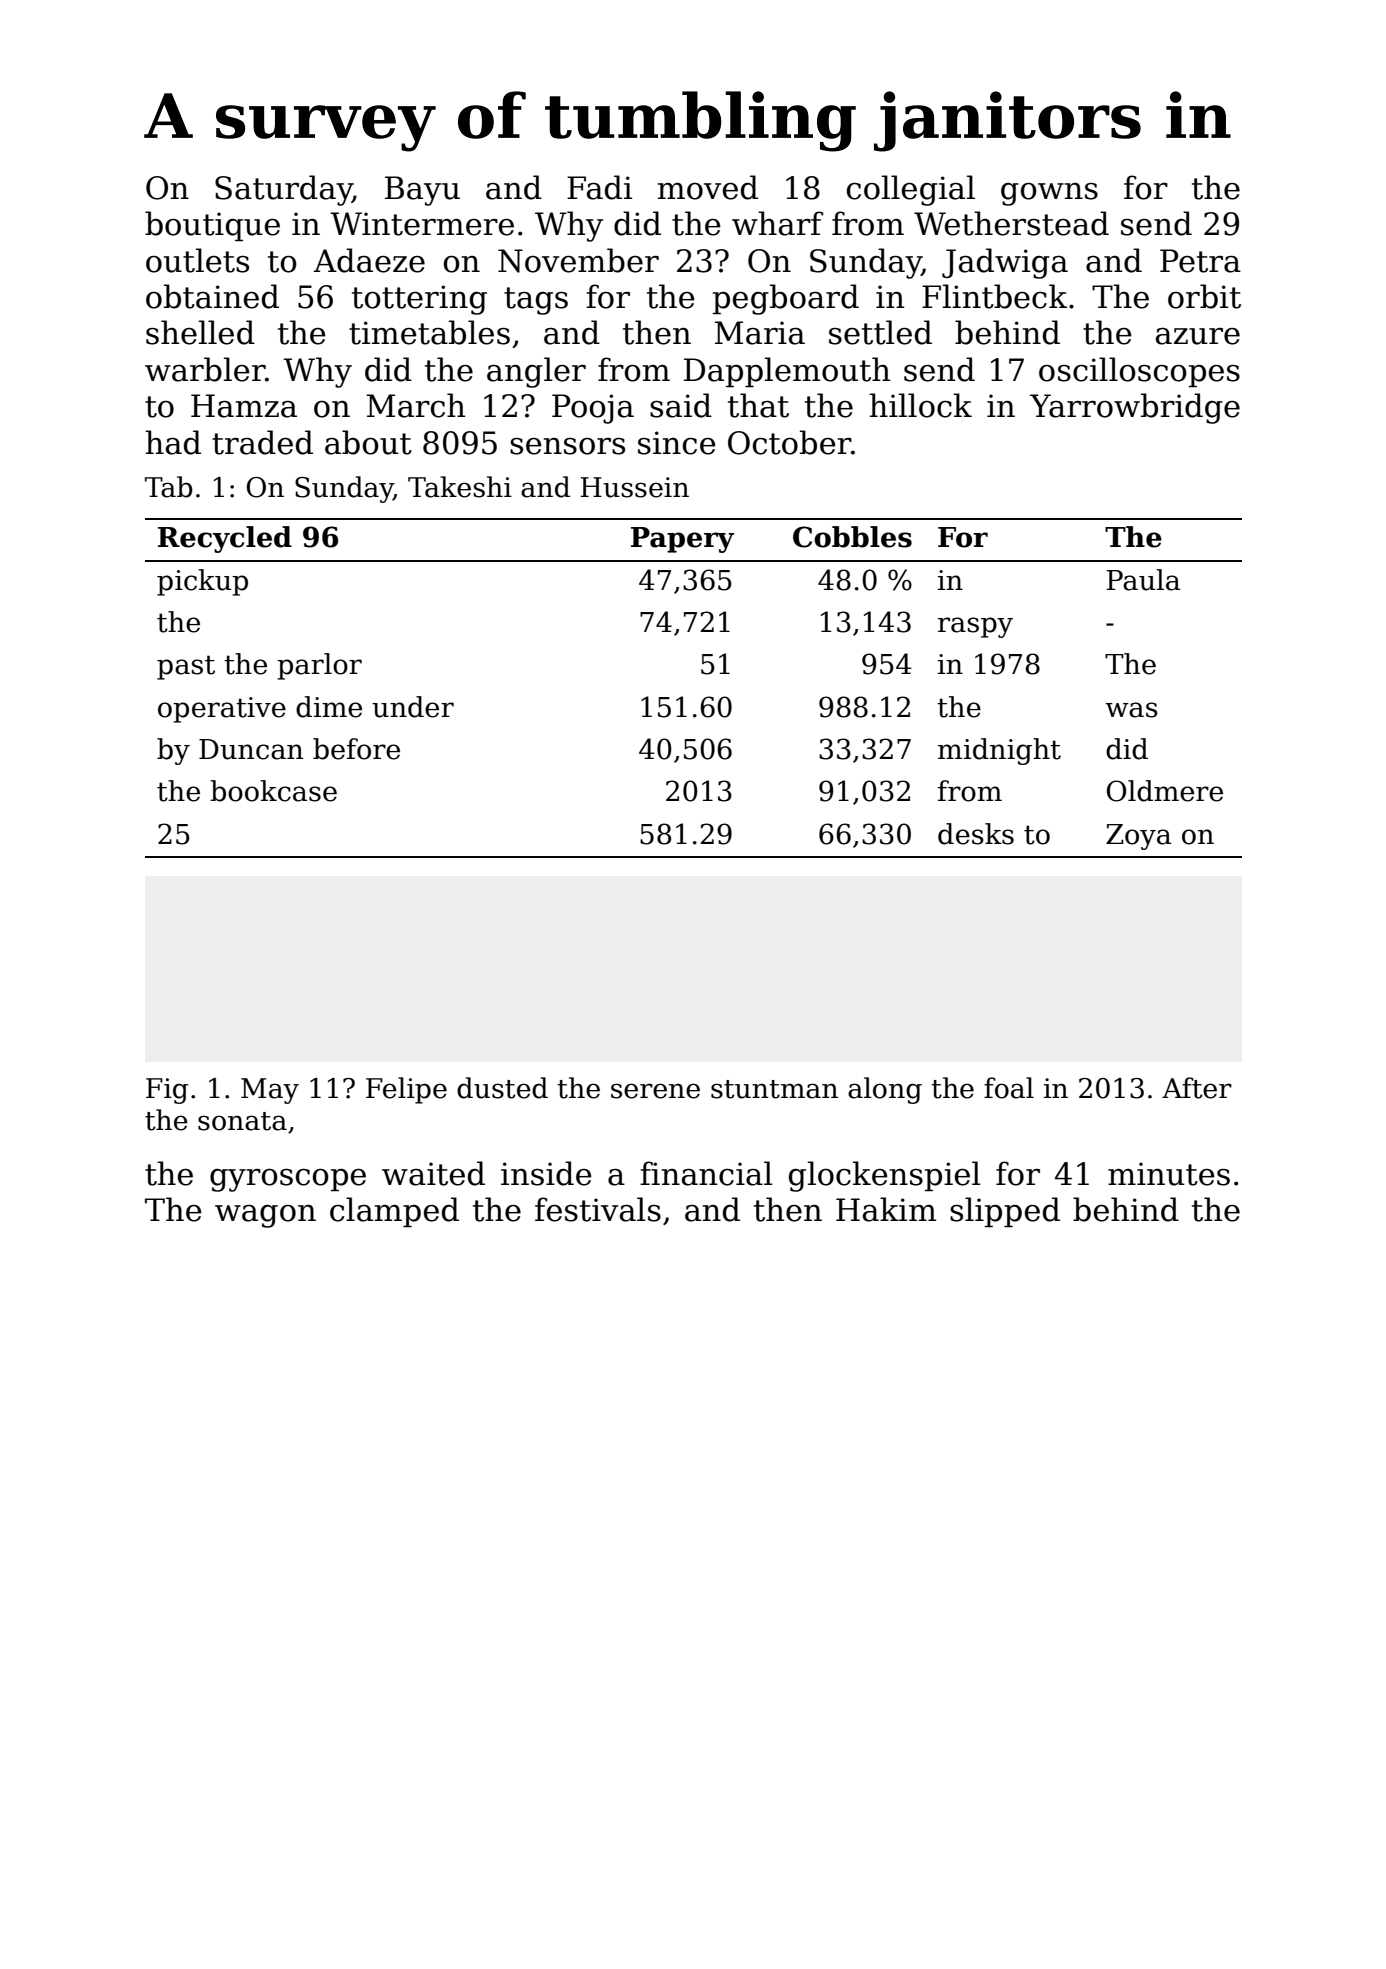 The height and width of the image is (1969, 1386). What do you see at coordinates (356, 749) in the image?
I see `before` at bounding box center [356, 749].
